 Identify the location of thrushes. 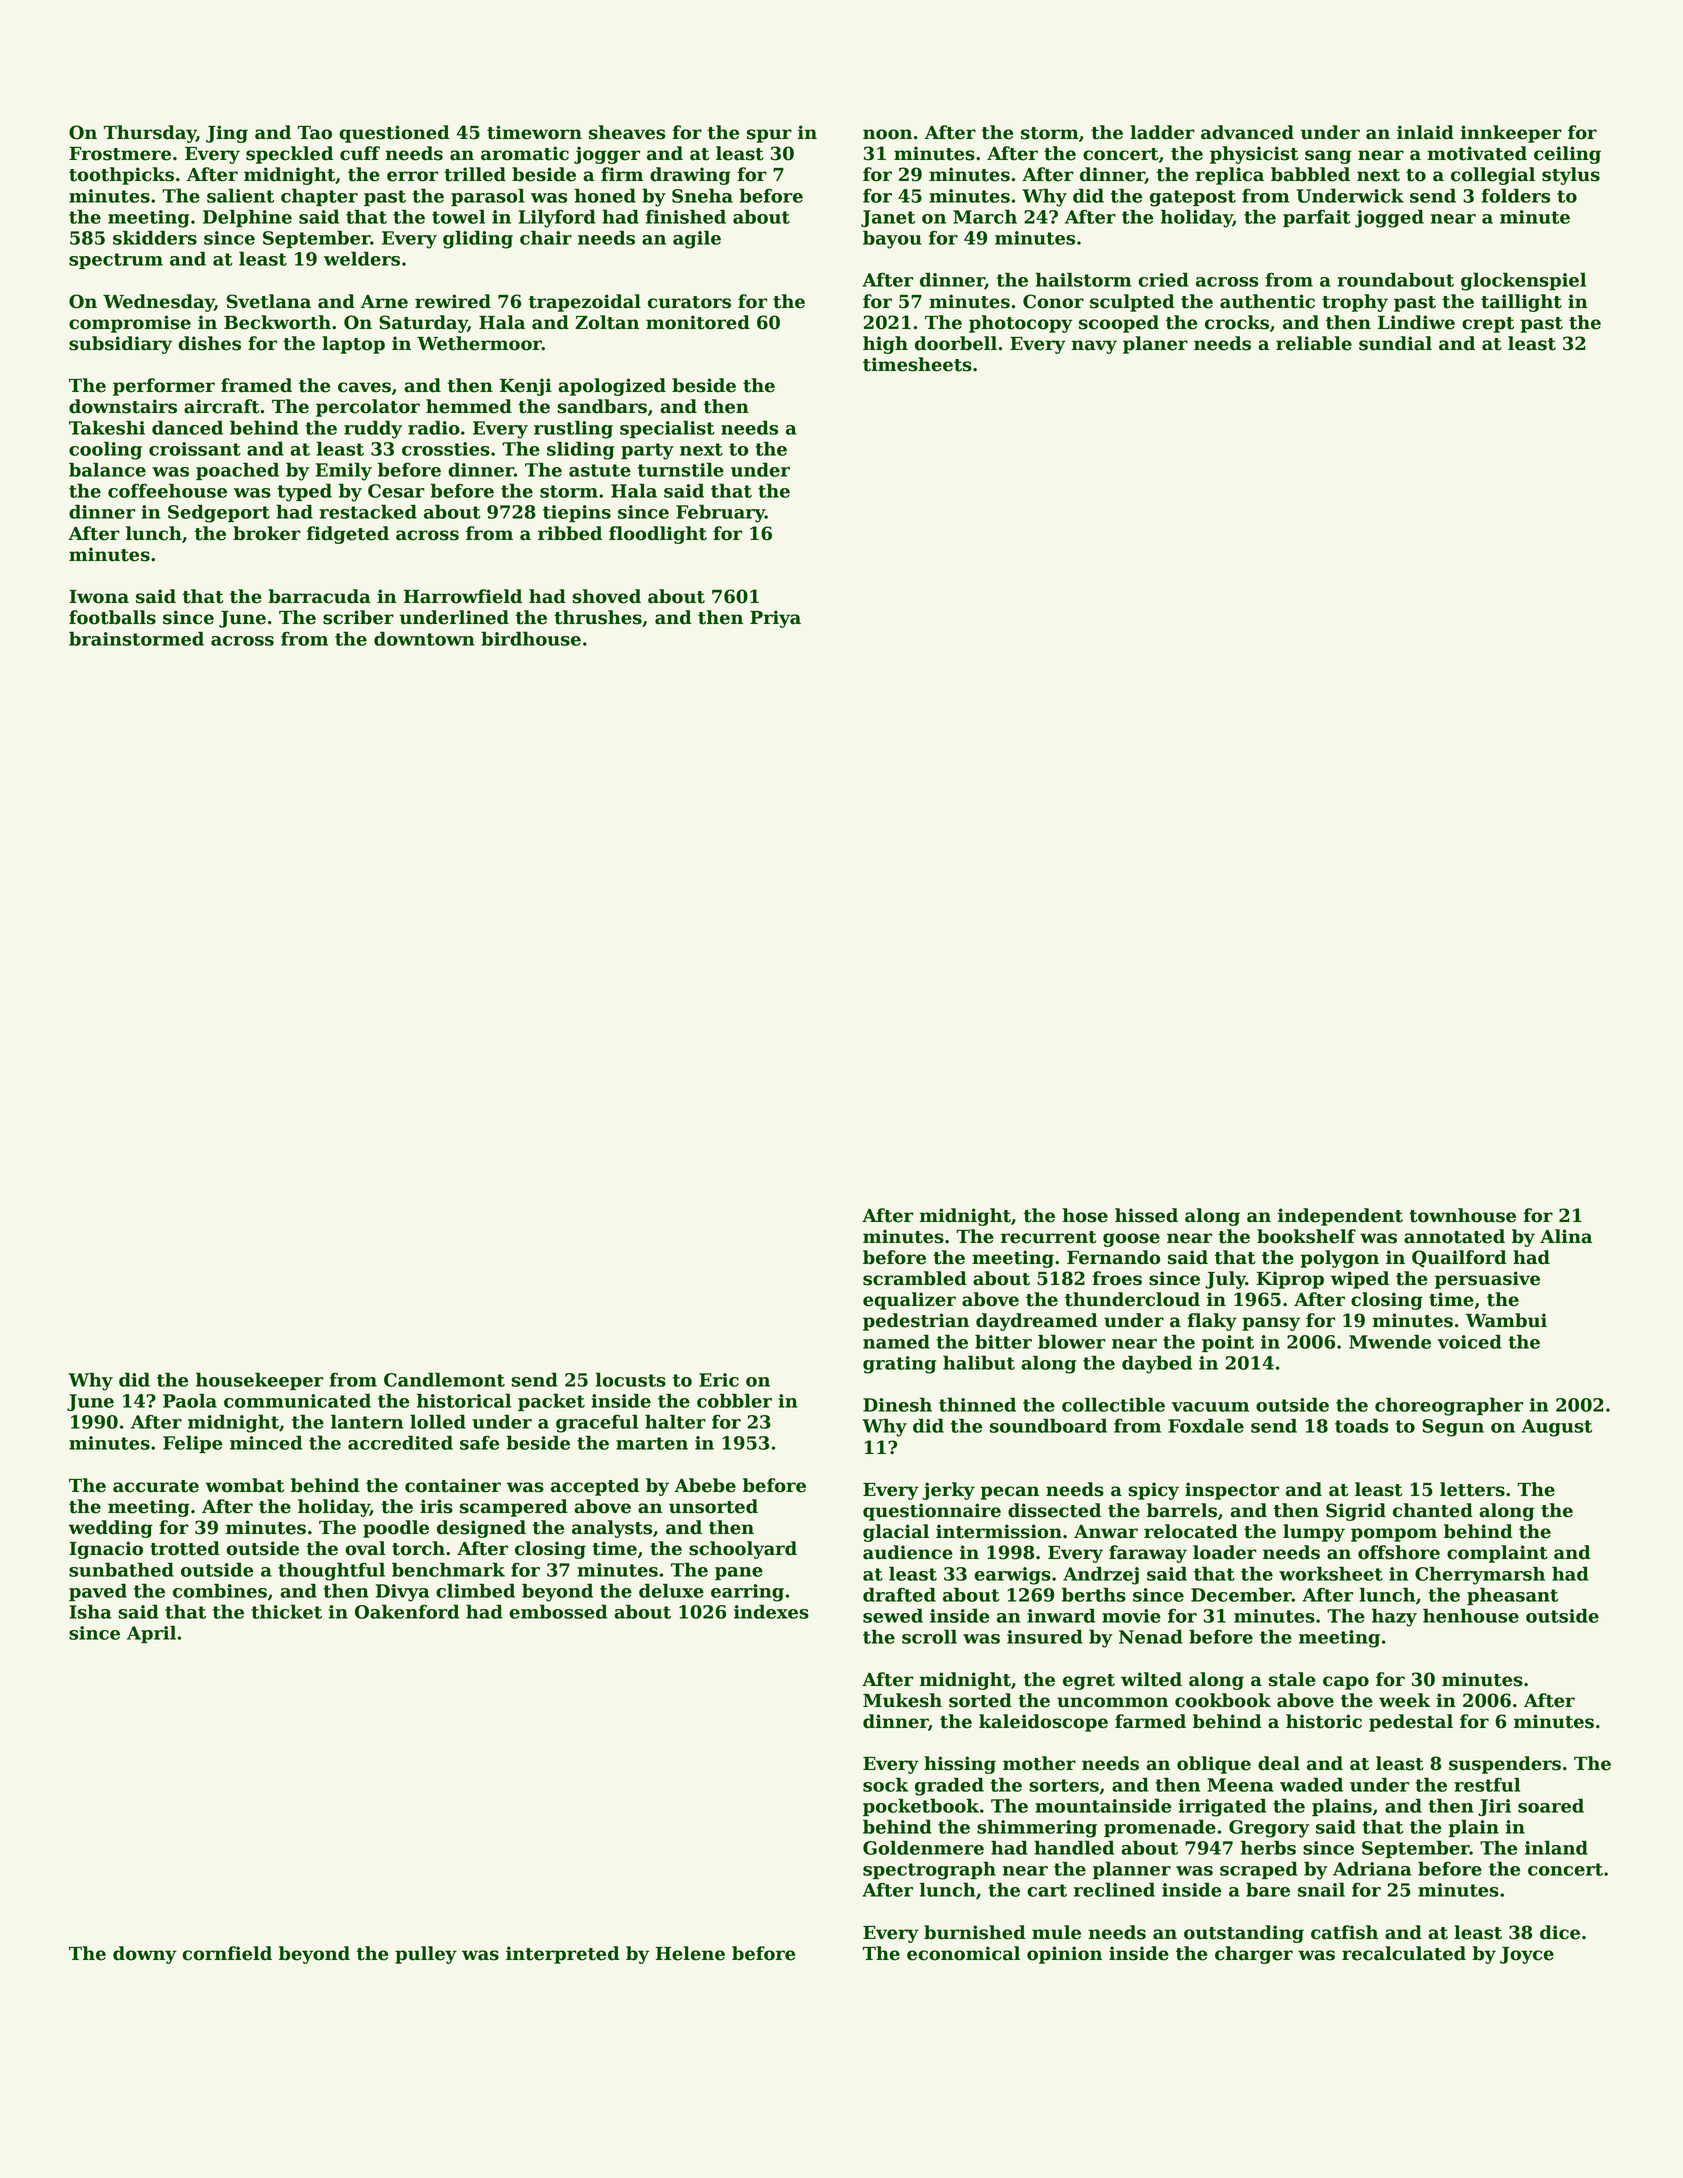
(598, 617).
